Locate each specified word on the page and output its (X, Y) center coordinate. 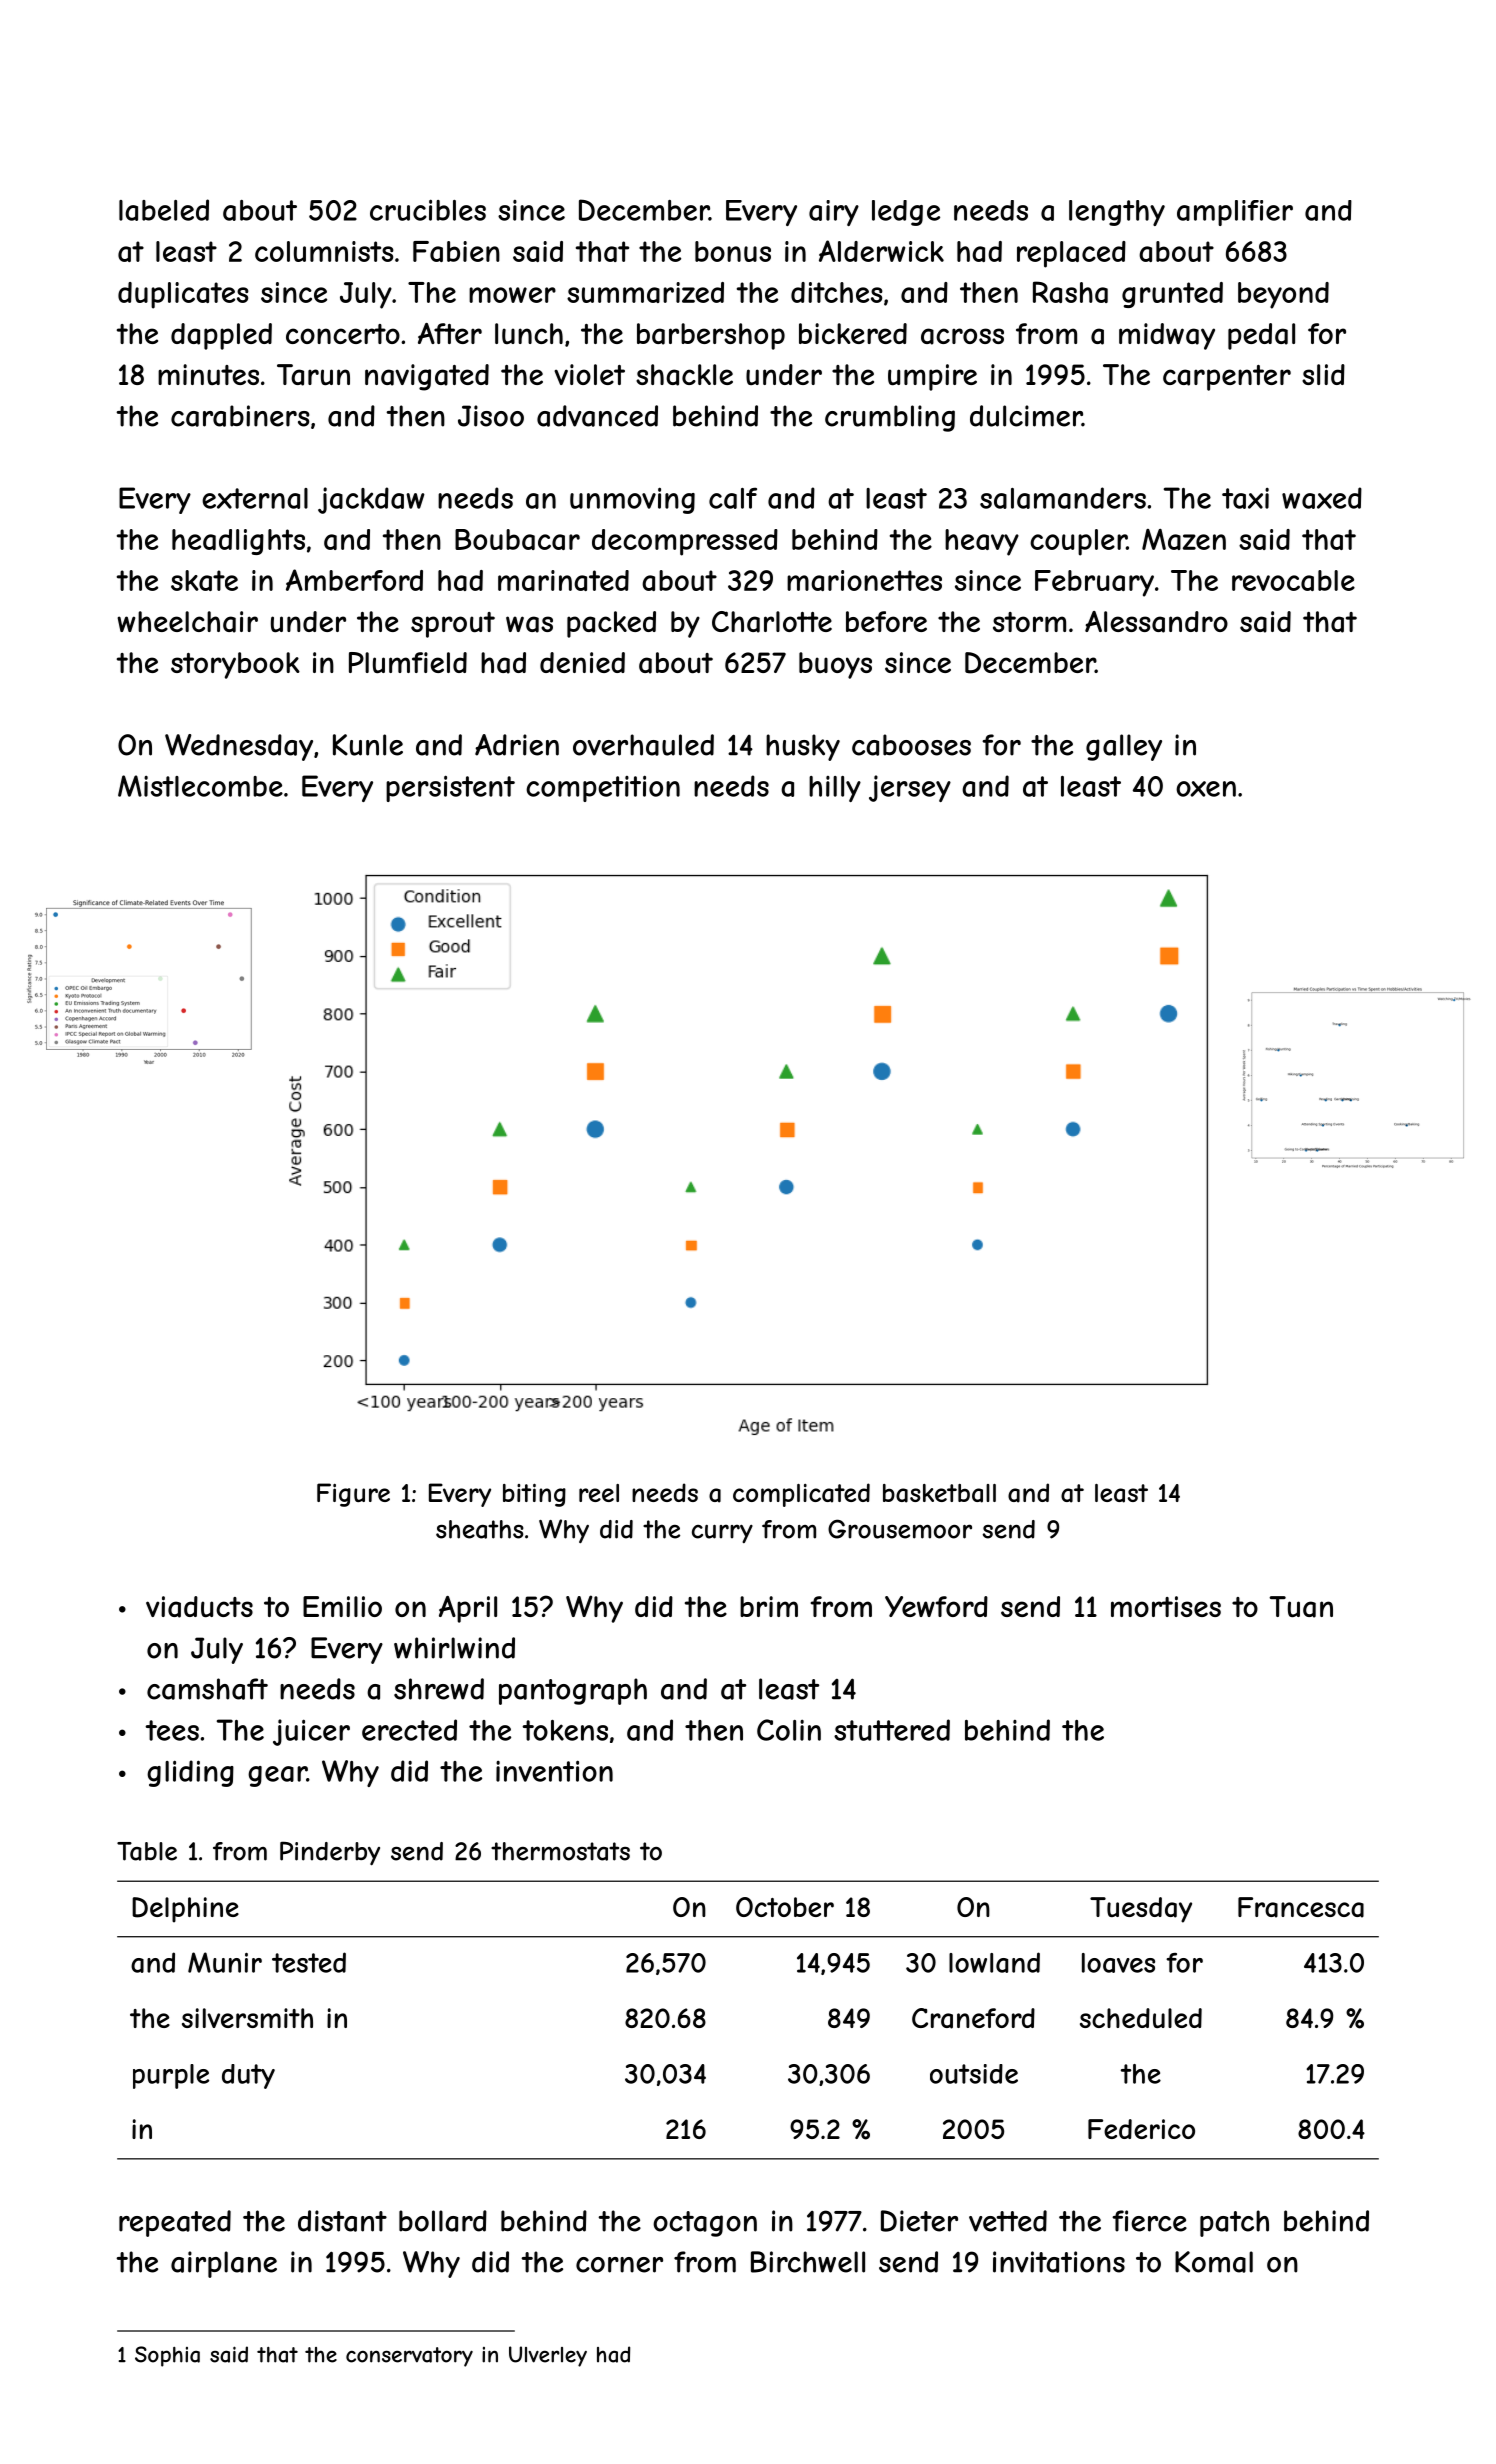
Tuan (1301, 1607)
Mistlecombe (200, 786)
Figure (353, 1495)
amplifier (1235, 213)
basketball (939, 1493)
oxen (1206, 789)
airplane (224, 2264)
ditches (837, 292)
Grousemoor (900, 1529)
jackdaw (371, 500)
